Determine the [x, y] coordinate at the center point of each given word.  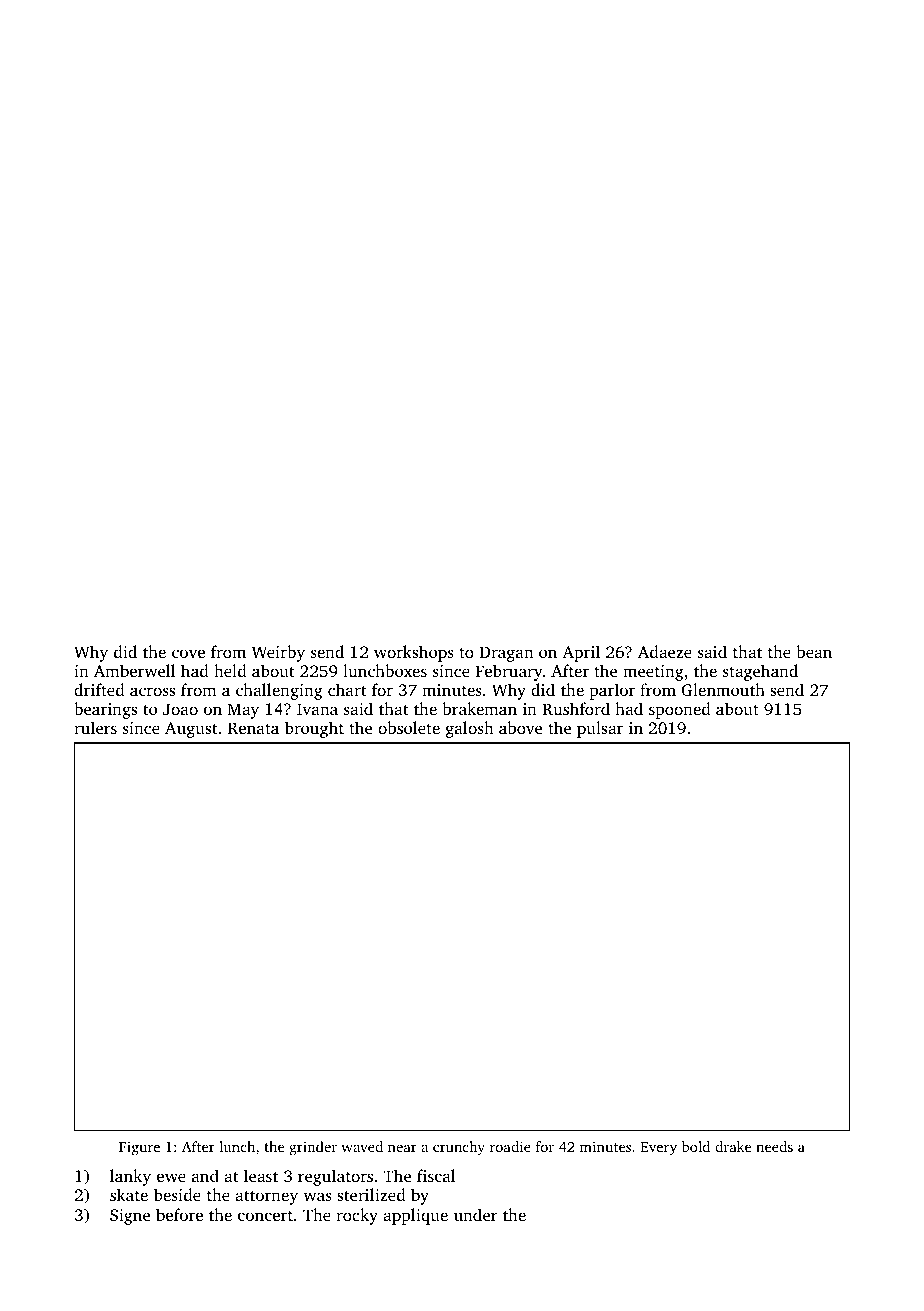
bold [696, 1146]
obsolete [409, 727]
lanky [130, 1177]
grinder [313, 1148]
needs [774, 1146]
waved [362, 1146]
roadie [510, 1146]
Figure [139, 1148]
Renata [253, 728]
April [581, 653]
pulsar [600, 729]
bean [814, 651]
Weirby [278, 653]
